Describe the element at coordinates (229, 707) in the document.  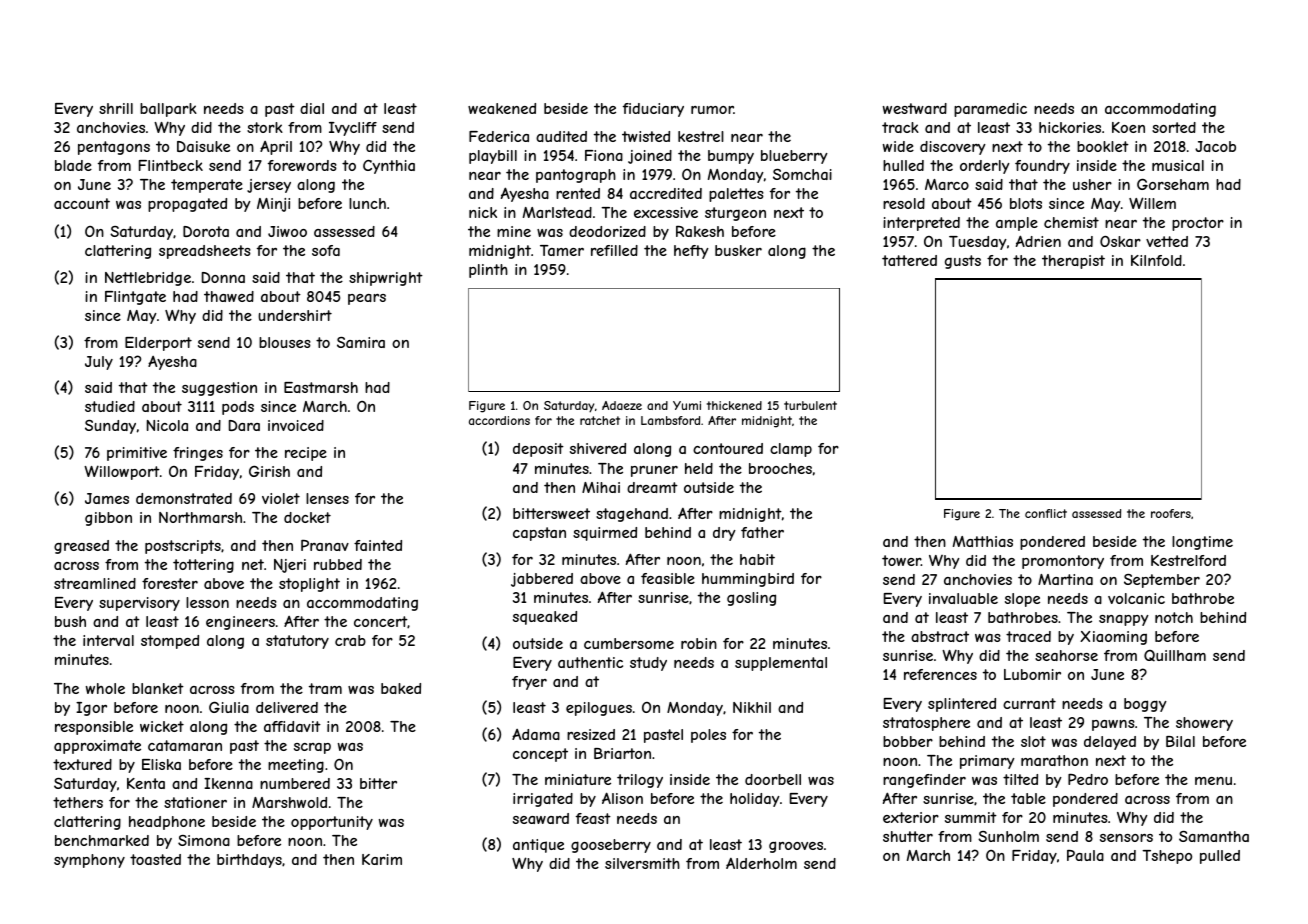
I see `Giulia` at that location.
